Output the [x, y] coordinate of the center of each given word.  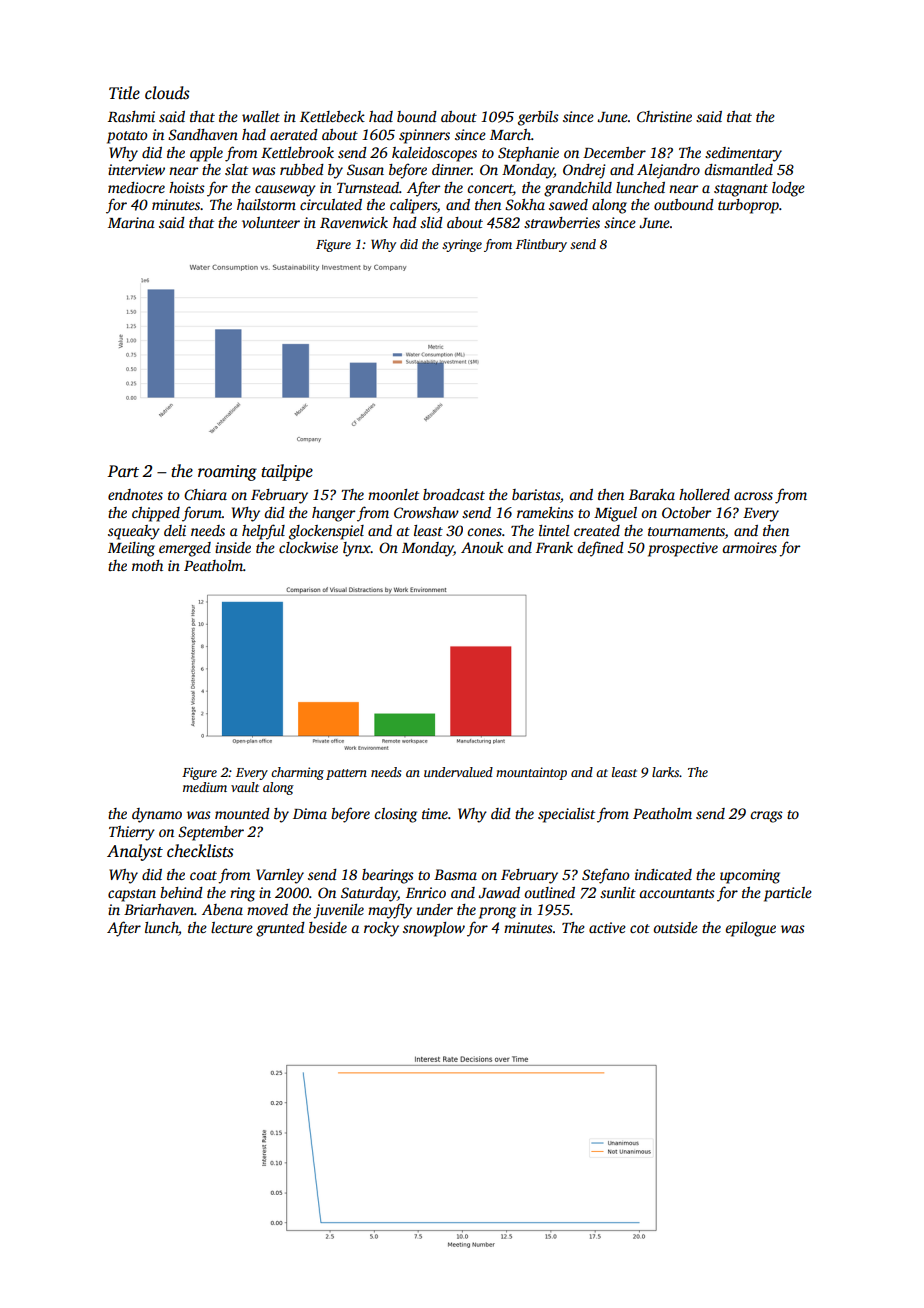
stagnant [741, 190]
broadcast [454, 494]
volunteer [271, 222]
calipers [413, 206]
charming [297, 773]
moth [147, 565]
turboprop [748, 206]
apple [206, 154]
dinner [452, 169]
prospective [683, 549]
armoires [749, 547]
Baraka [652, 494]
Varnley [280, 876]
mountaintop [531, 773]
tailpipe [287, 472]
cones [484, 532]
